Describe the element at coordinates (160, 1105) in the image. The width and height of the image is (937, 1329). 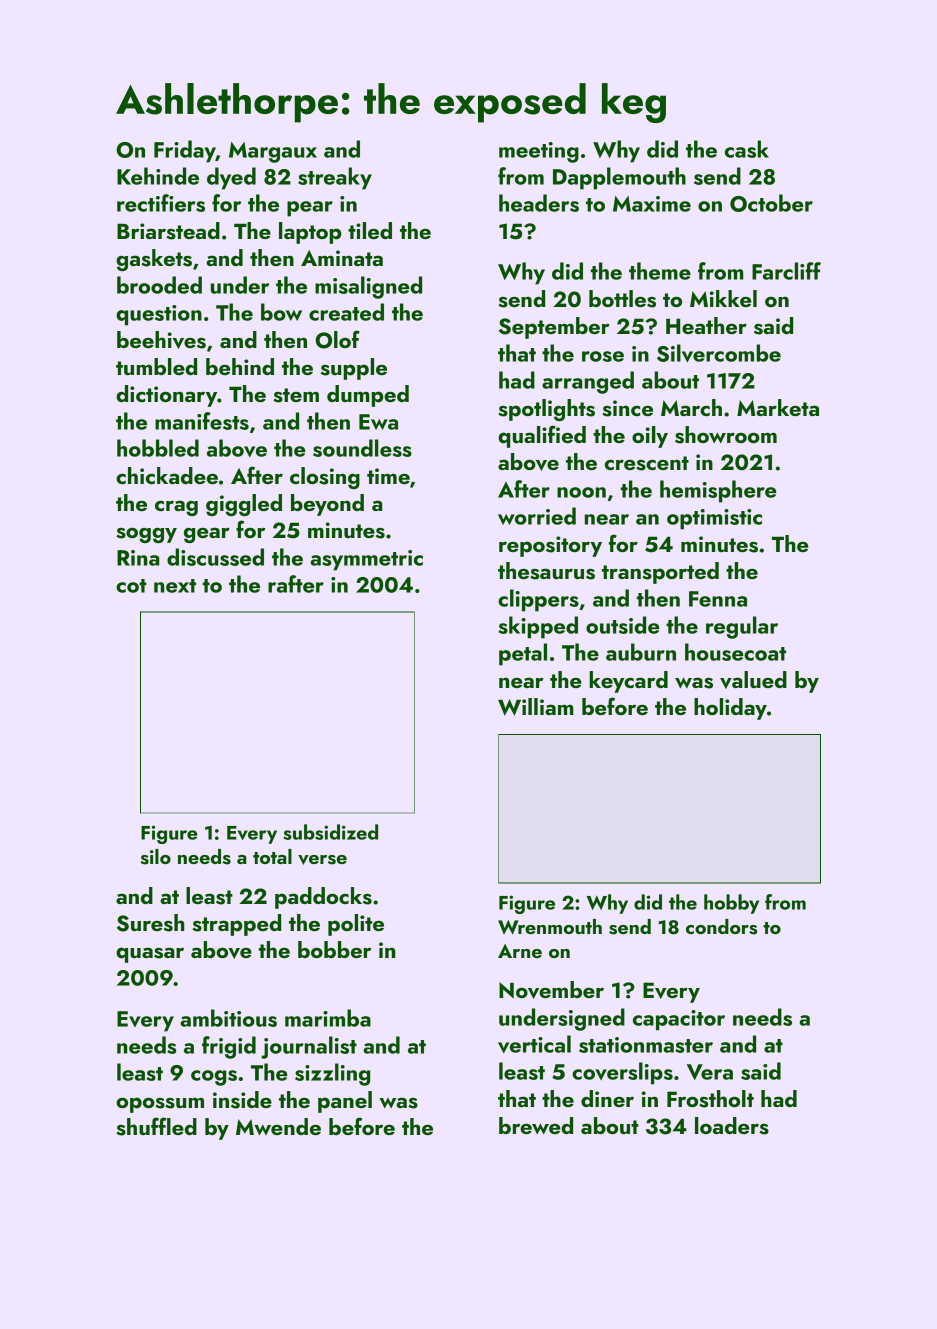
I see `opossum` at that location.
